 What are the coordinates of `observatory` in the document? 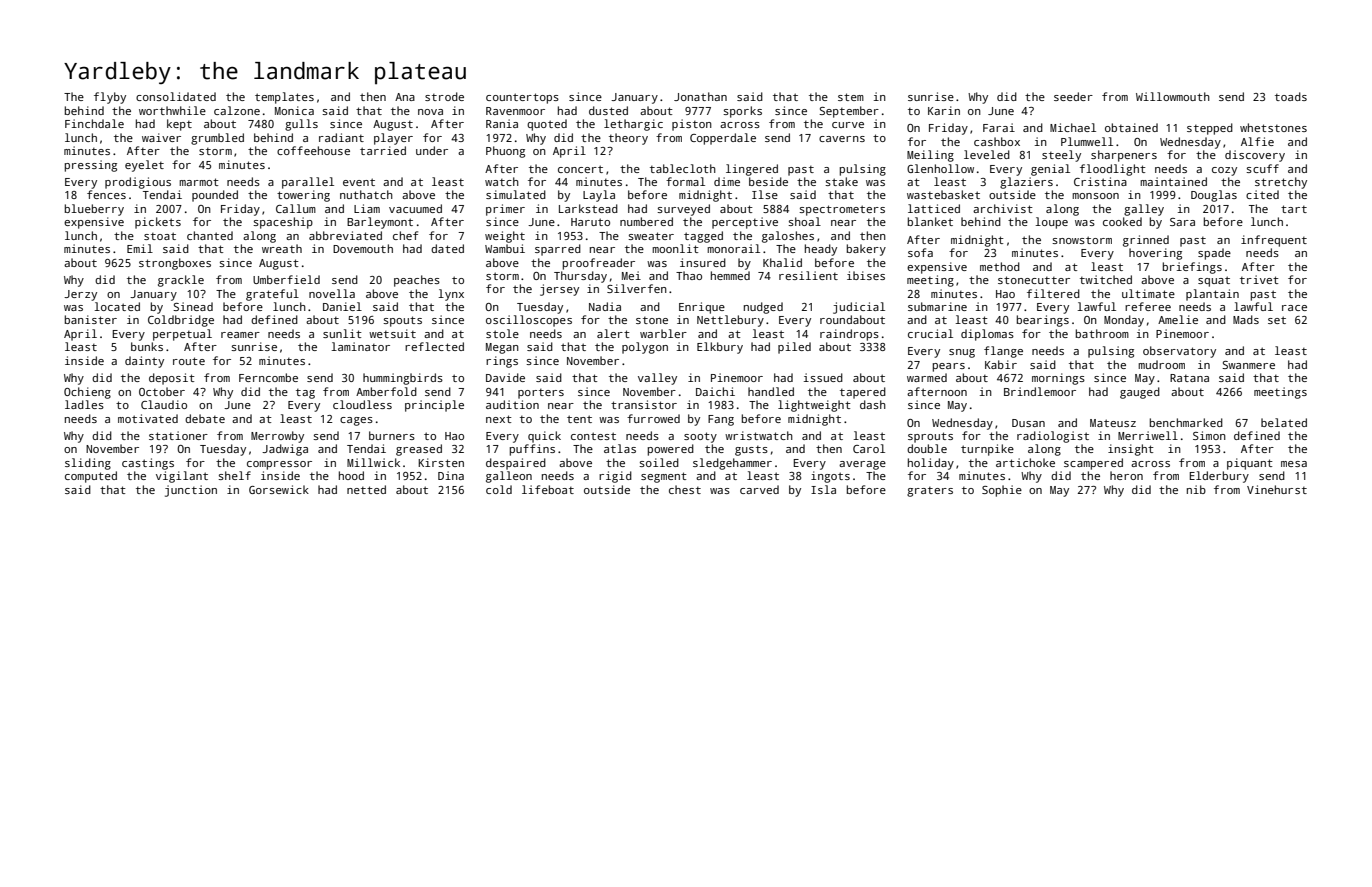 It's located at (1179, 352).
